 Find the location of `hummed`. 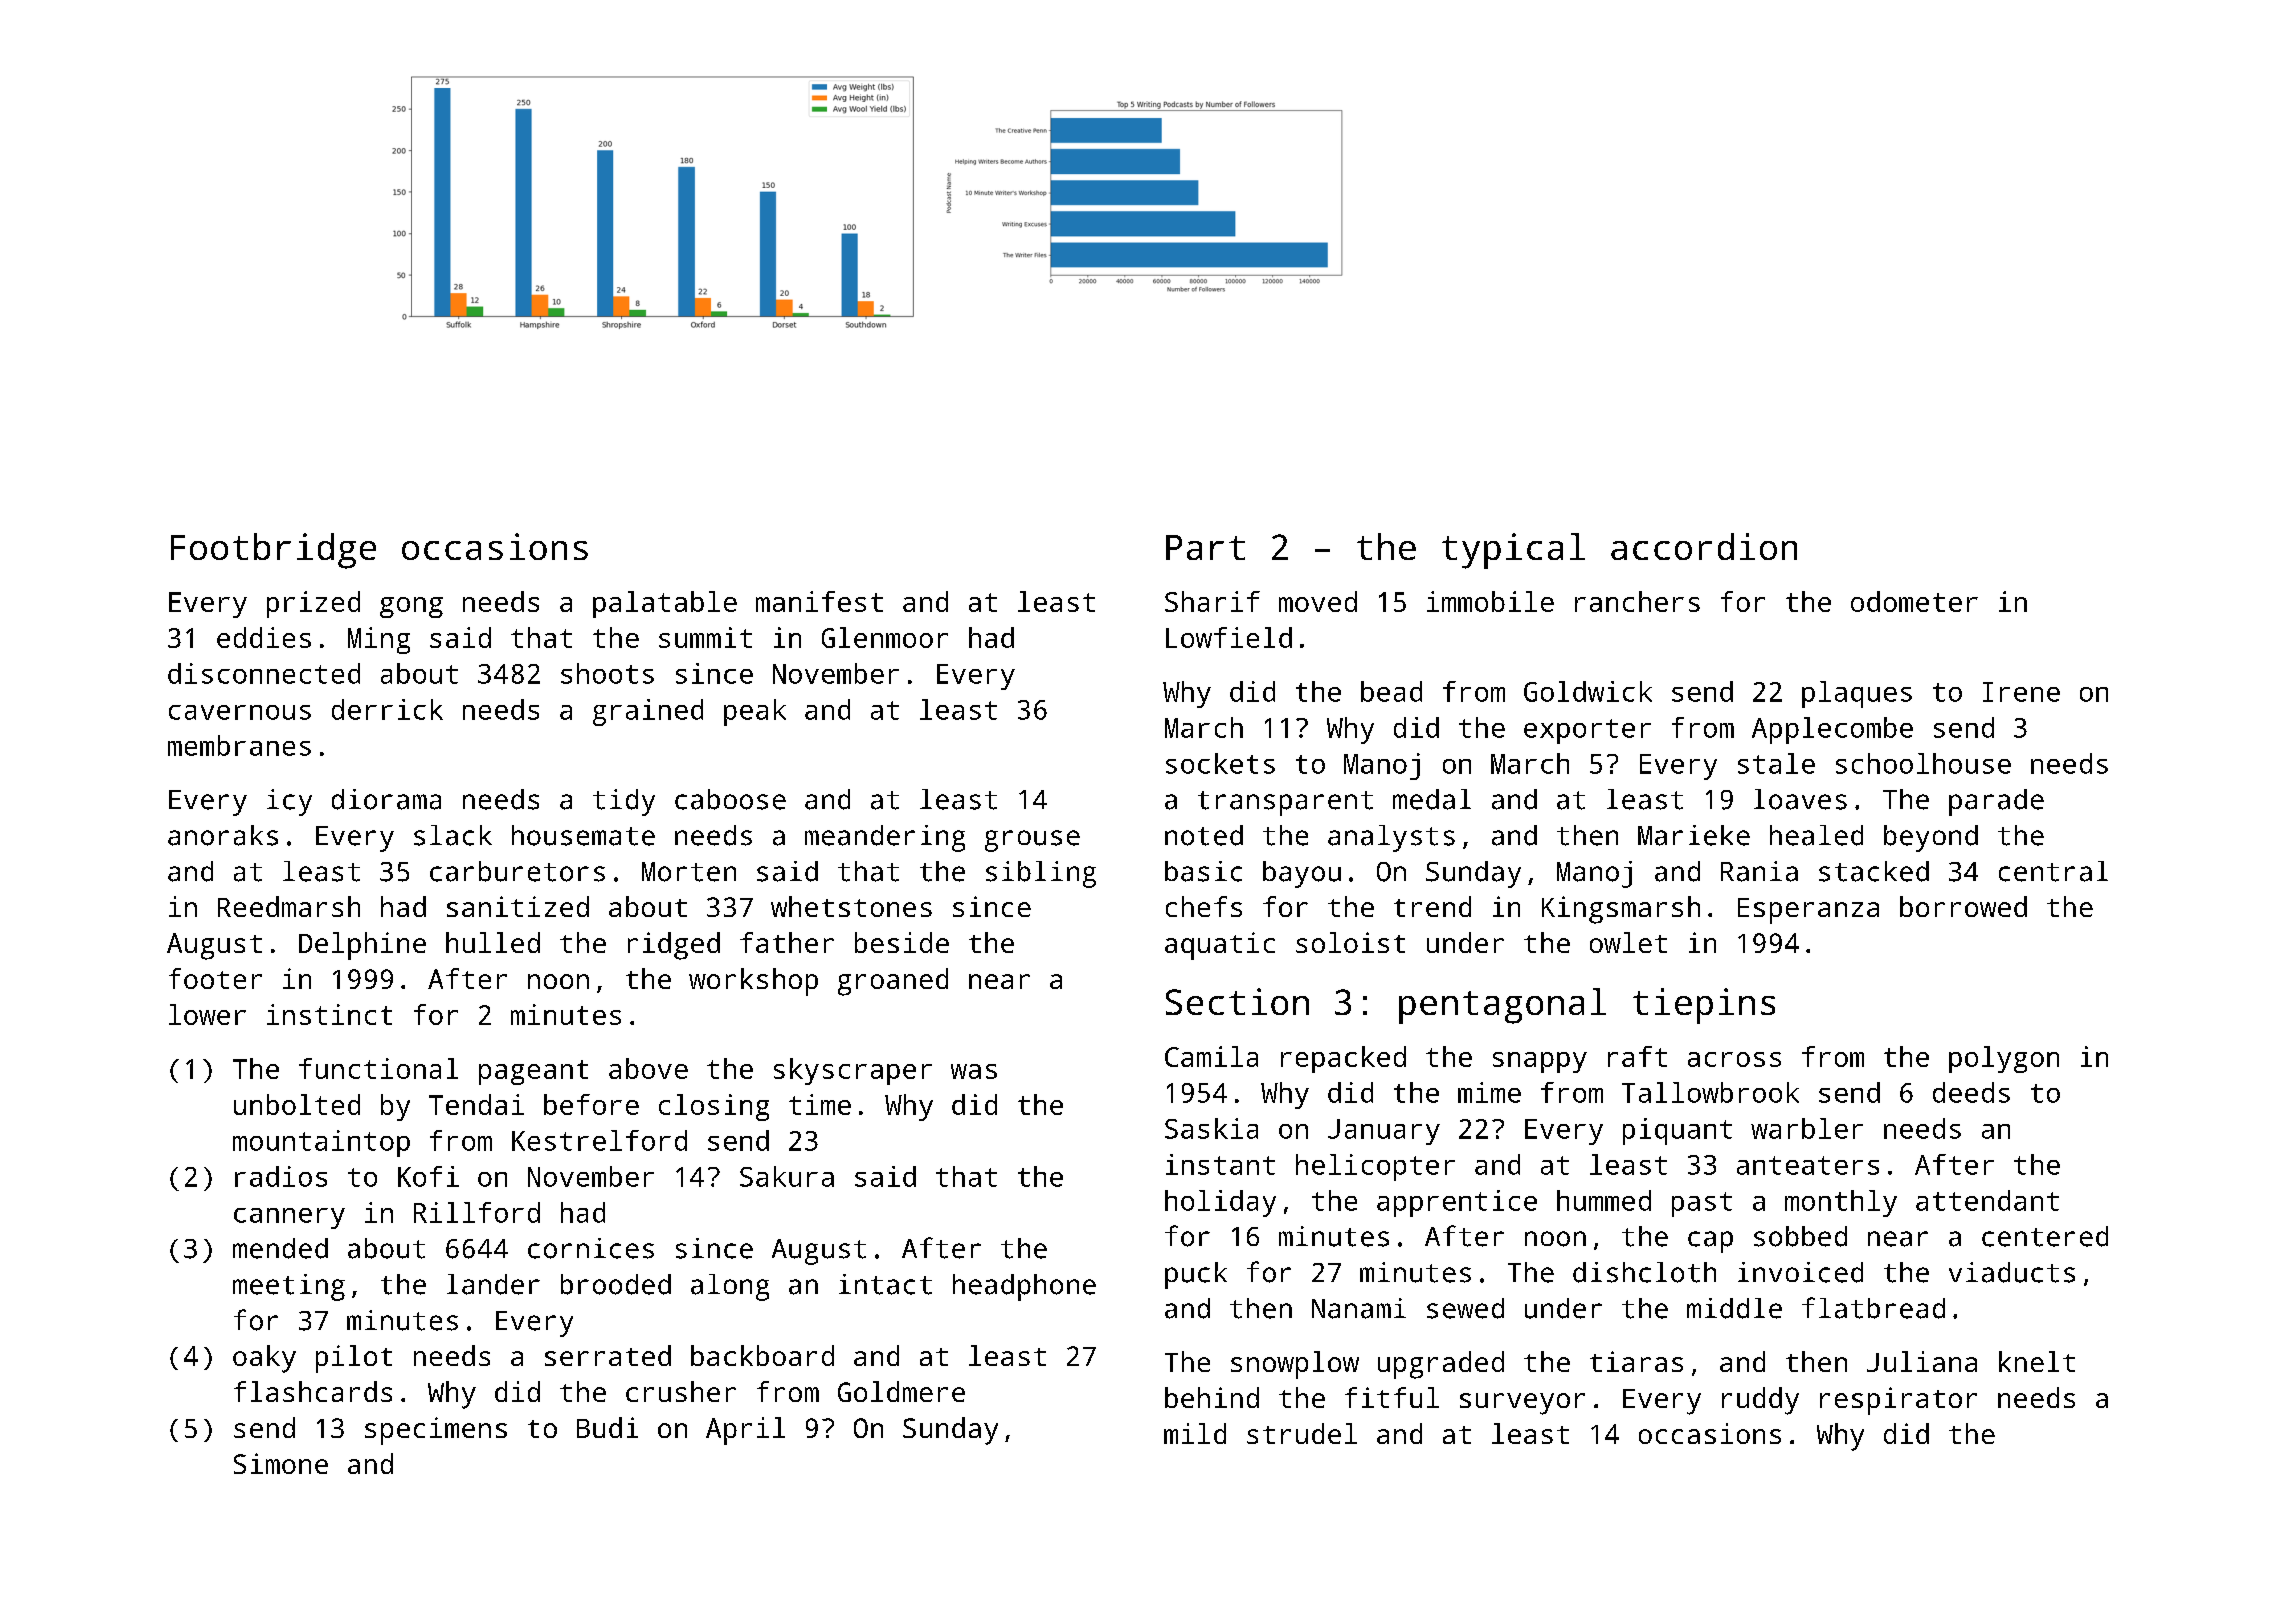

hummed is located at coordinates (1604, 1200).
